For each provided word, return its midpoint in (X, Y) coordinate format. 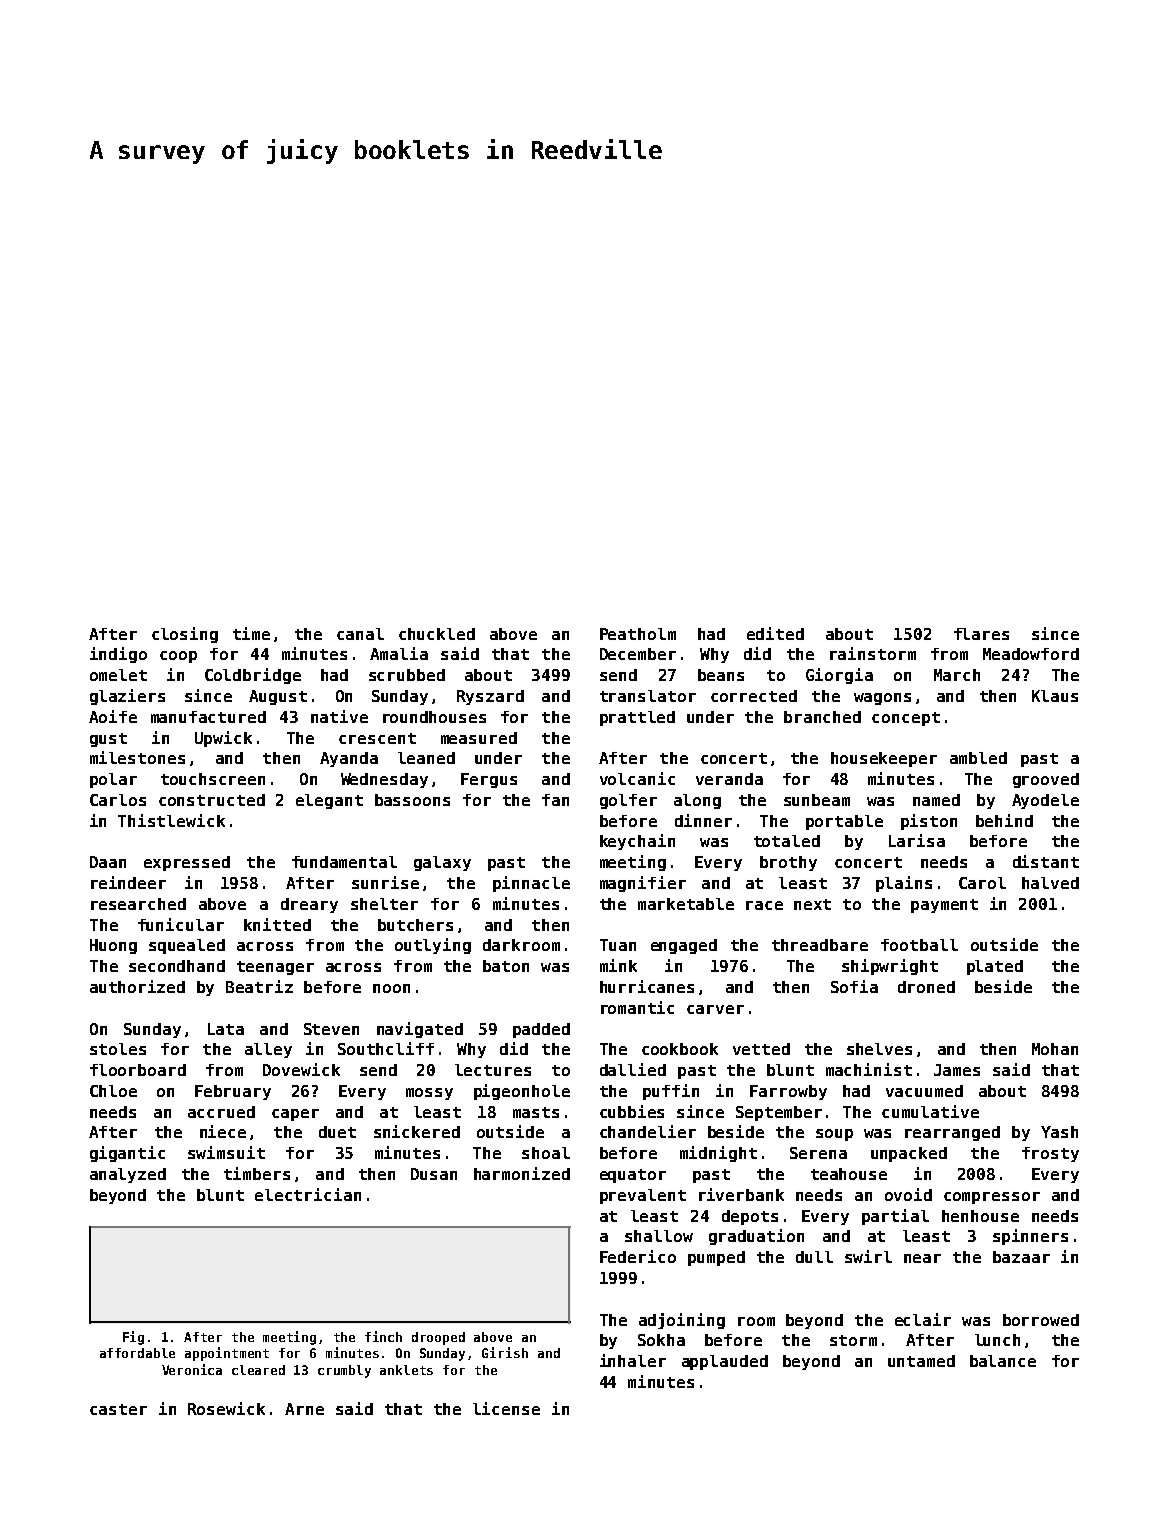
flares (981, 634)
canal (360, 634)
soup (834, 1135)
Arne (304, 1409)
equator (633, 1176)
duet (337, 1132)
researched (138, 904)
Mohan (1055, 1049)
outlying (433, 946)
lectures (493, 1070)
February (233, 1092)
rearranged (952, 1133)
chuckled (437, 634)
